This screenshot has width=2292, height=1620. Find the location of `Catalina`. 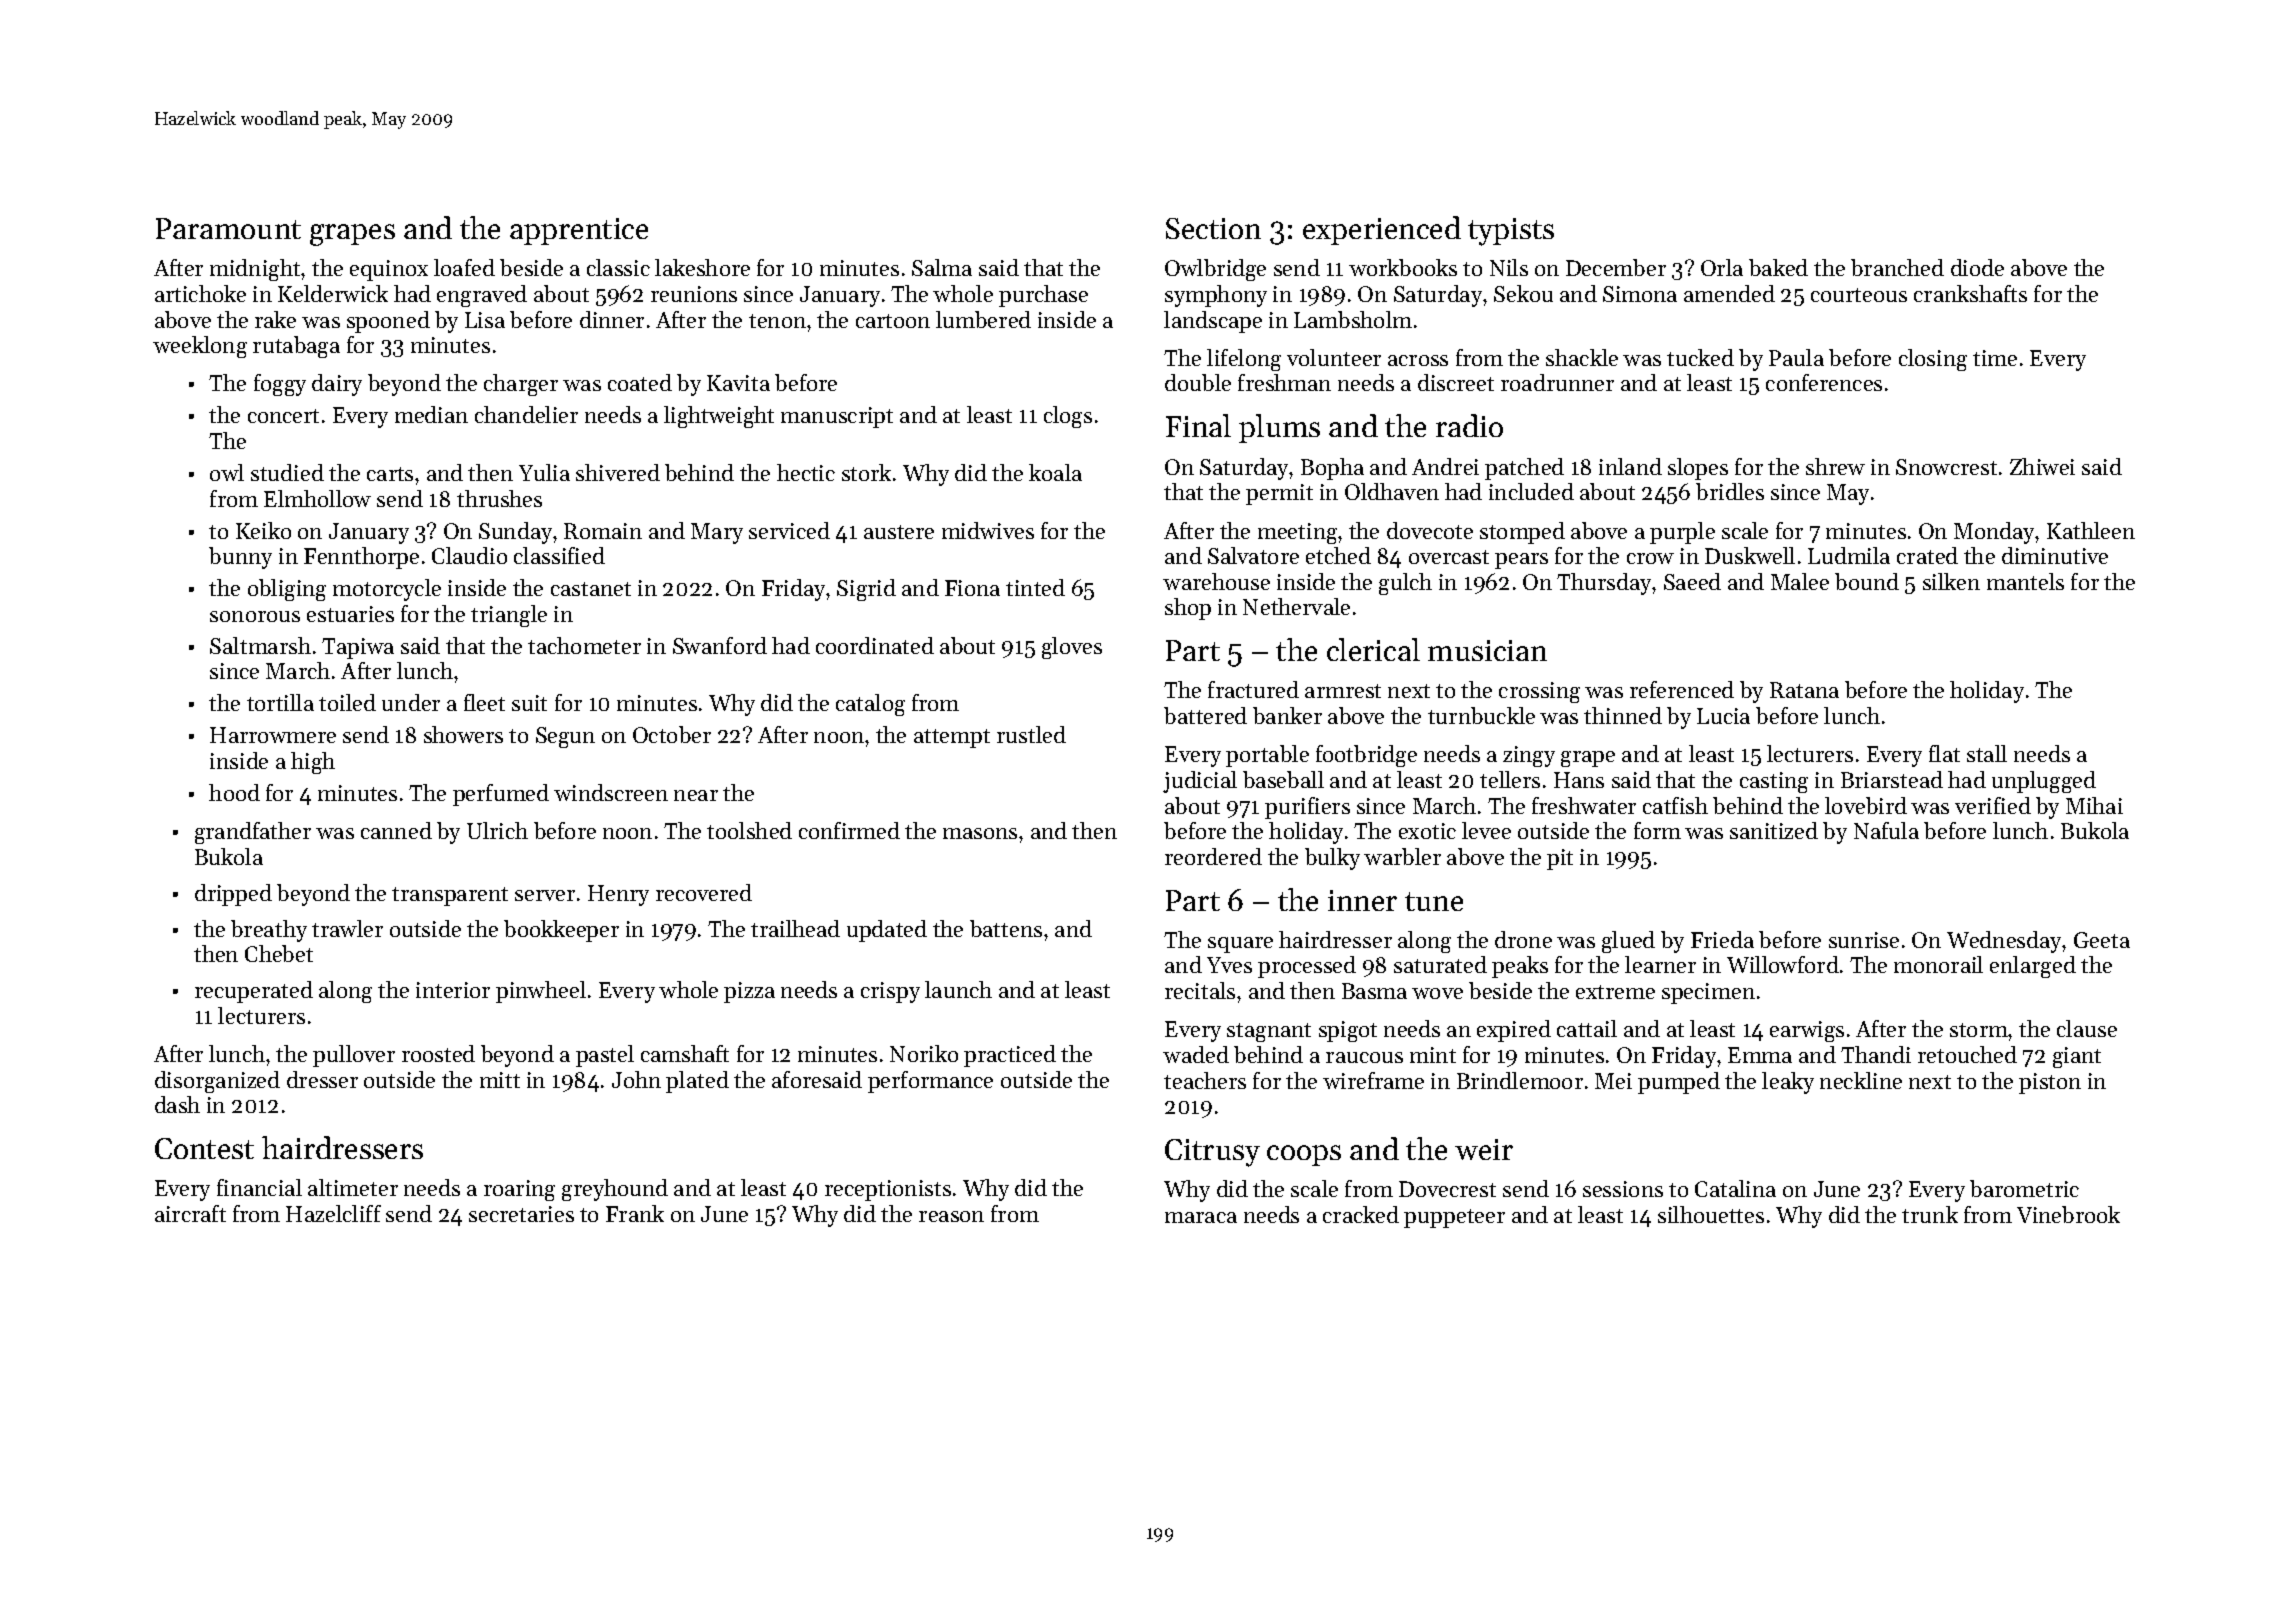

Catalina is located at coordinates (1735, 1188).
